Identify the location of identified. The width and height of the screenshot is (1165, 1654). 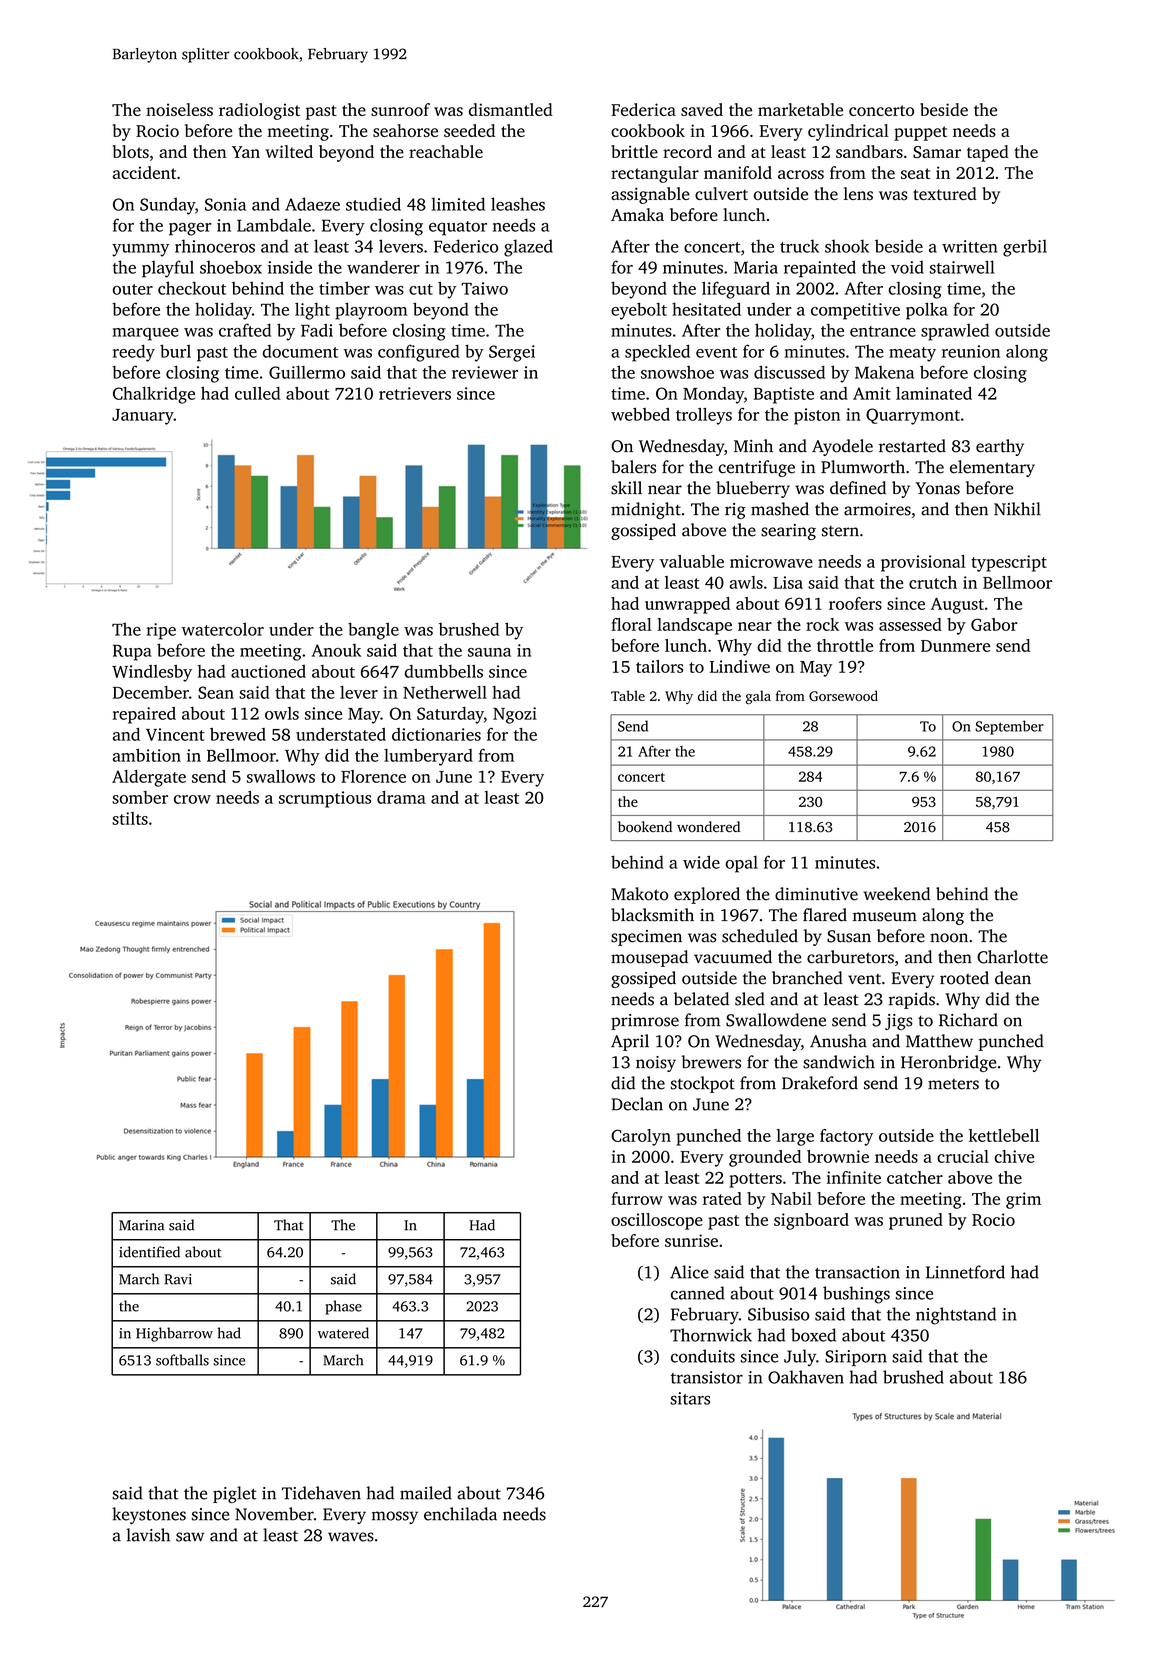
(149, 1252).
